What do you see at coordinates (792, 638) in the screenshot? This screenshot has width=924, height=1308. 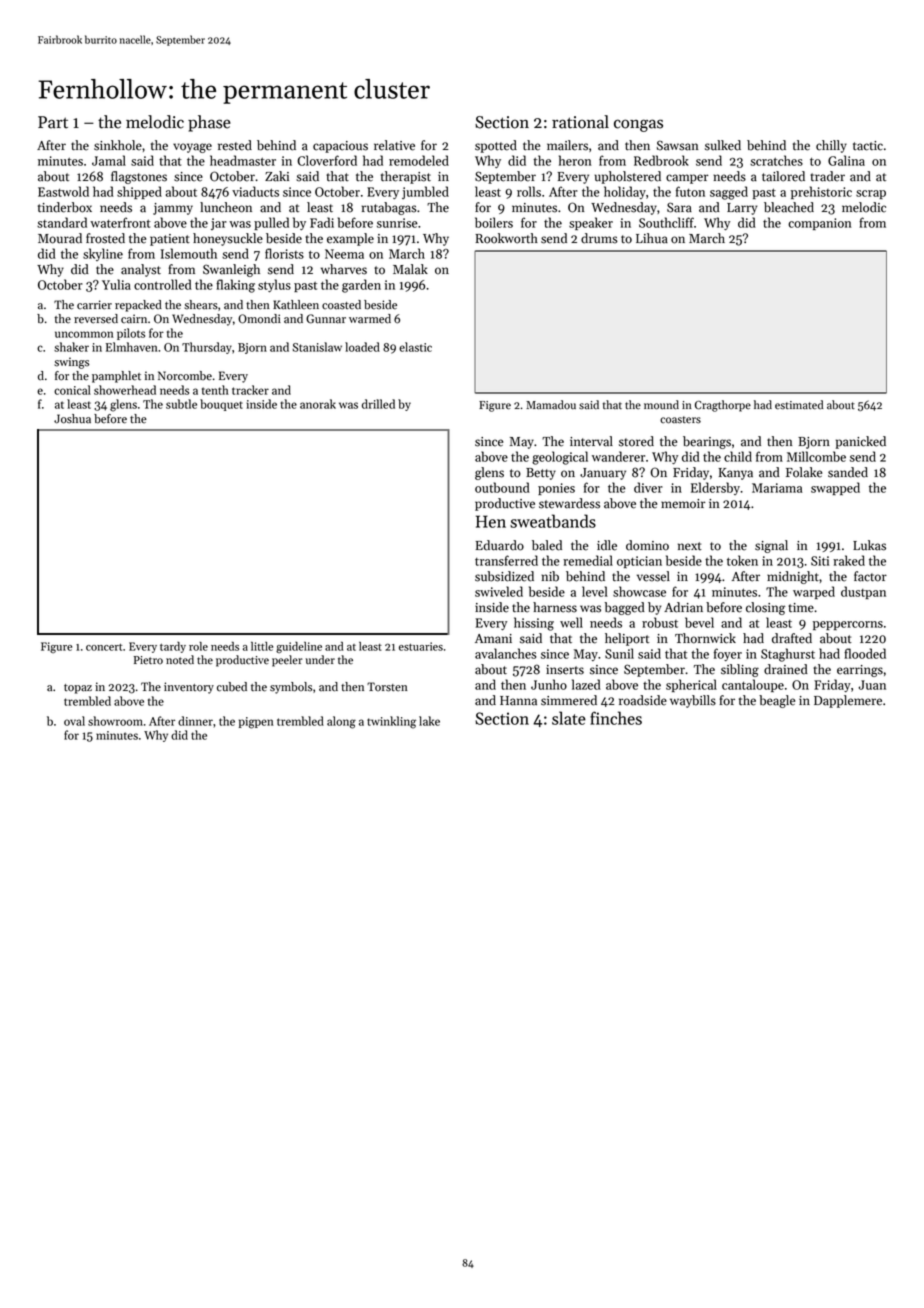 I see `drafted` at bounding box center [792, 638].
